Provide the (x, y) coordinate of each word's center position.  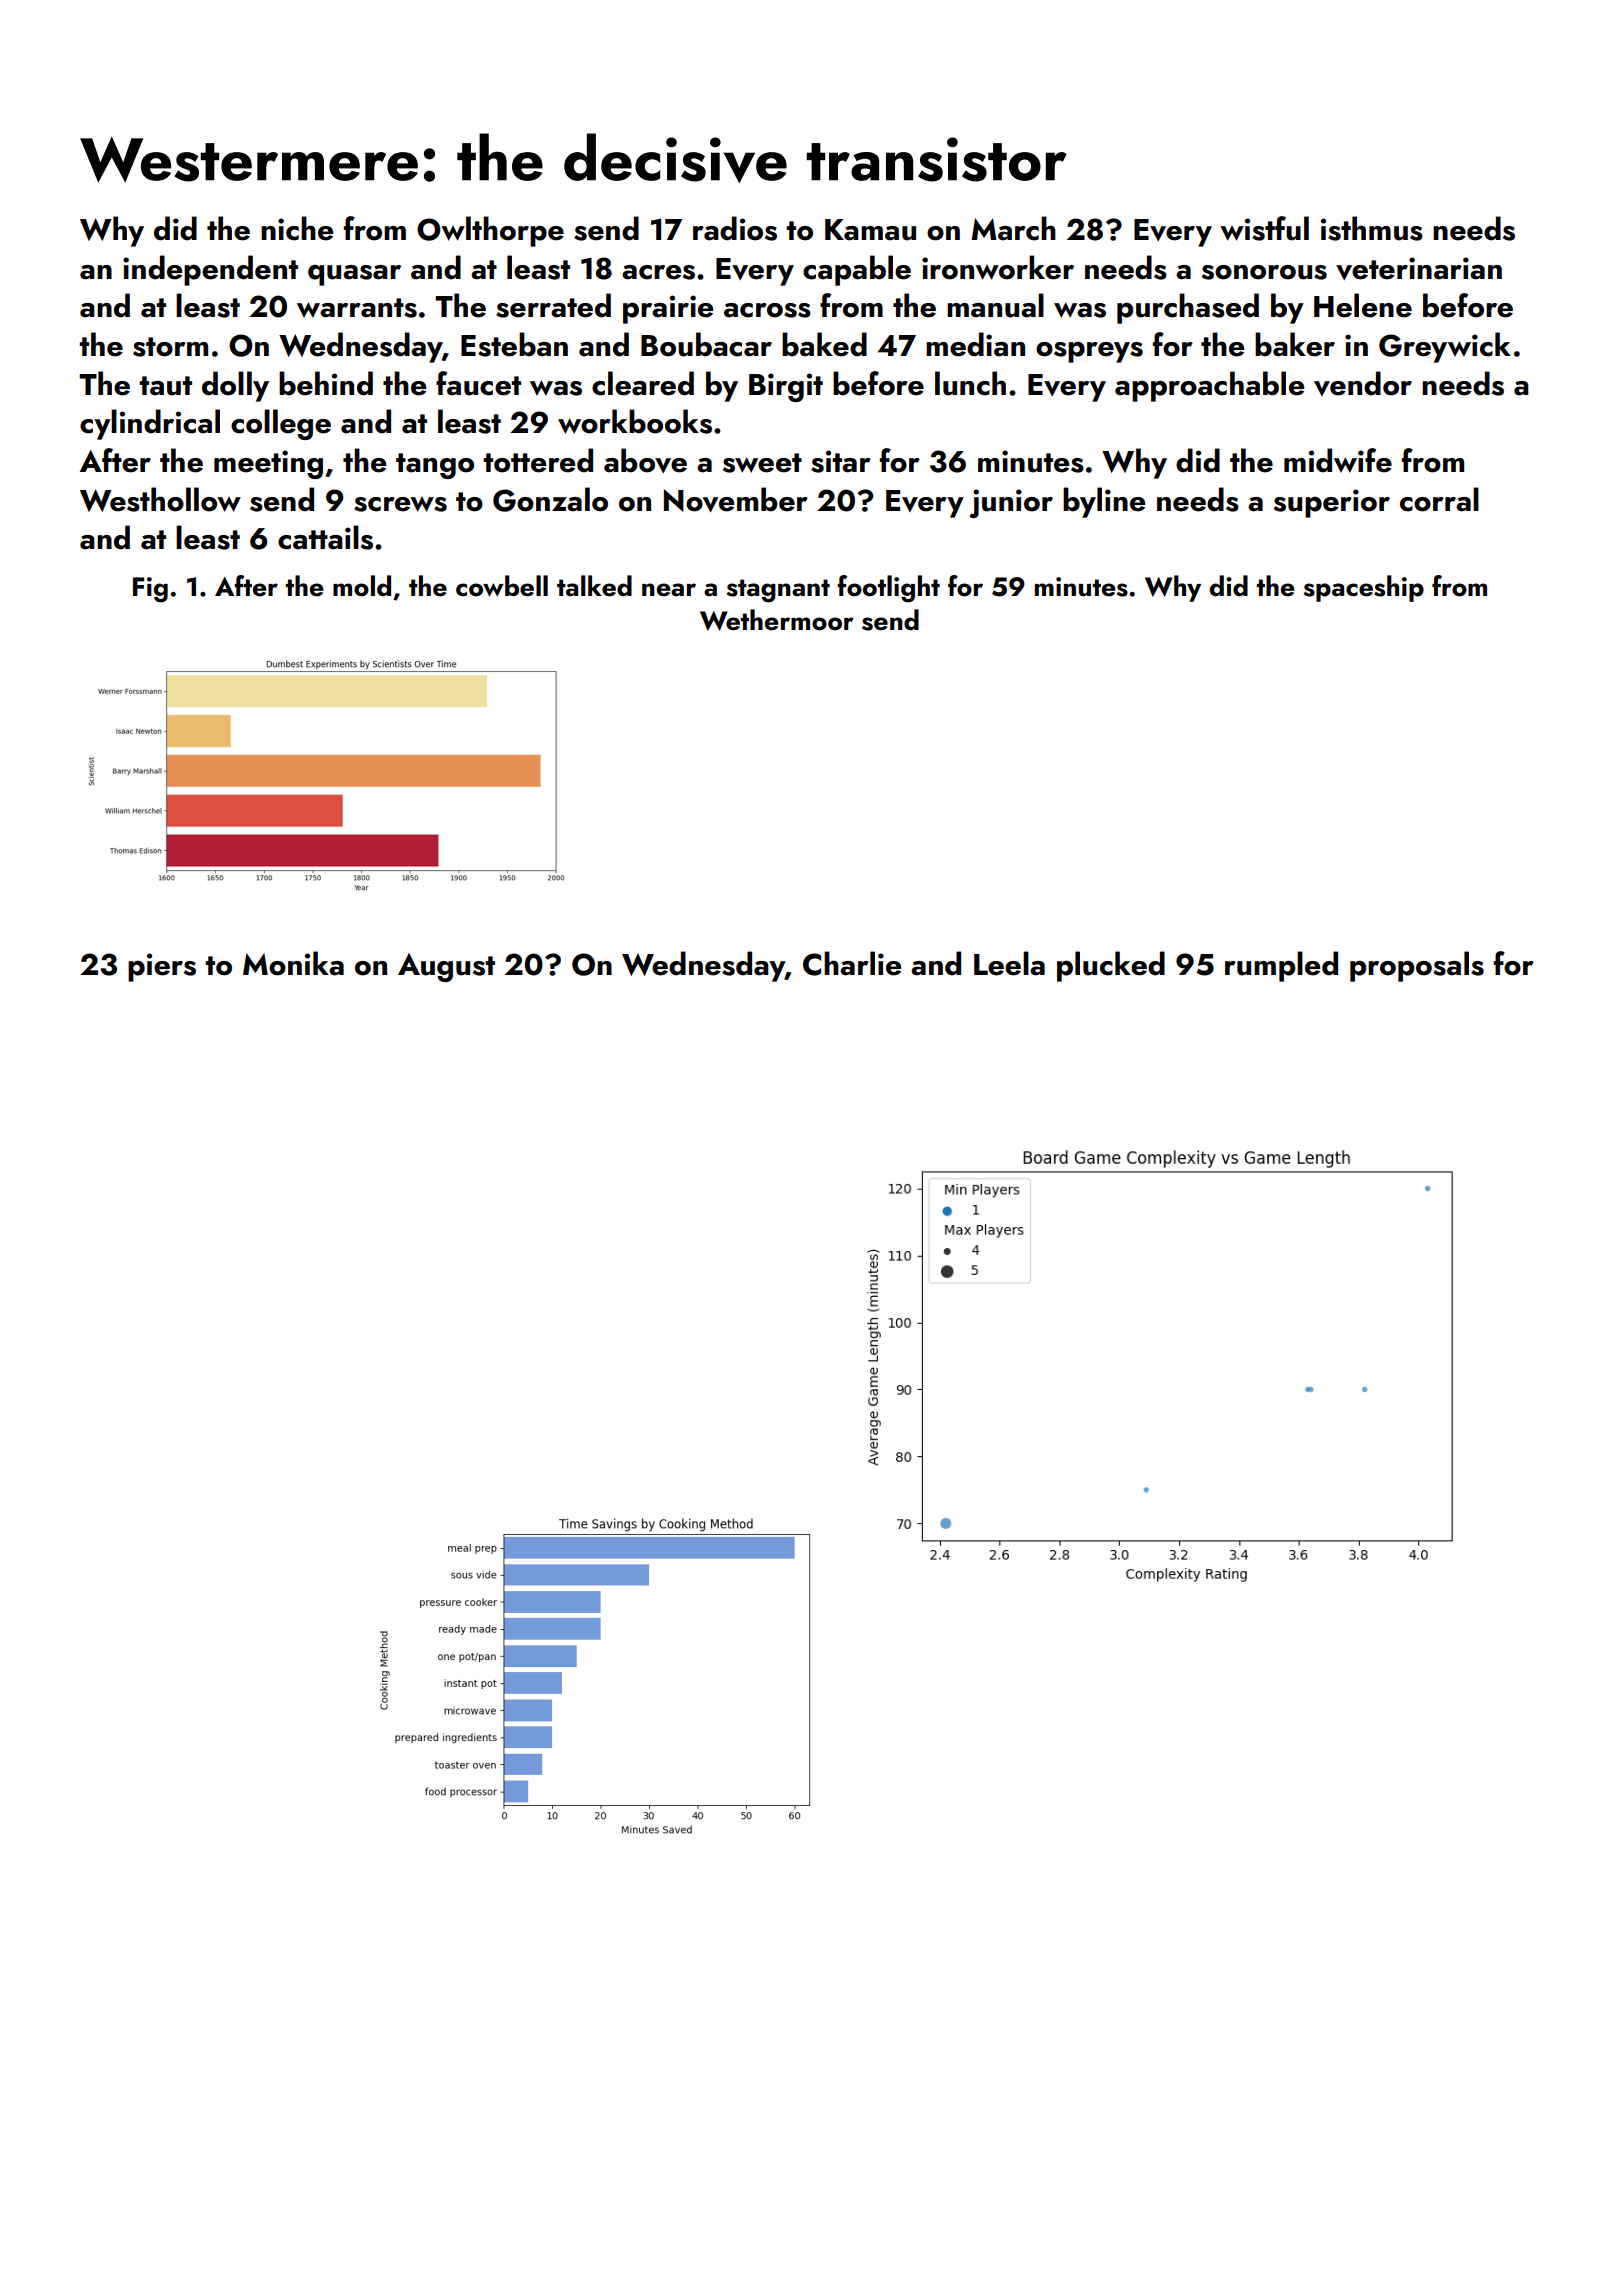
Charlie (852, 963)
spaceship (1364, 588)
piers (162, 967)
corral (1439, 499)
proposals (1417, 966)
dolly (235, 386)
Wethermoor (777, 620)
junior (1011, 503)
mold (362, 586)
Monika (293, 963)
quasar (354, 275)
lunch (970, 383)
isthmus (1372, 228)
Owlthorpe (490, 231)
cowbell (502, 586)
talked (594, 586)
